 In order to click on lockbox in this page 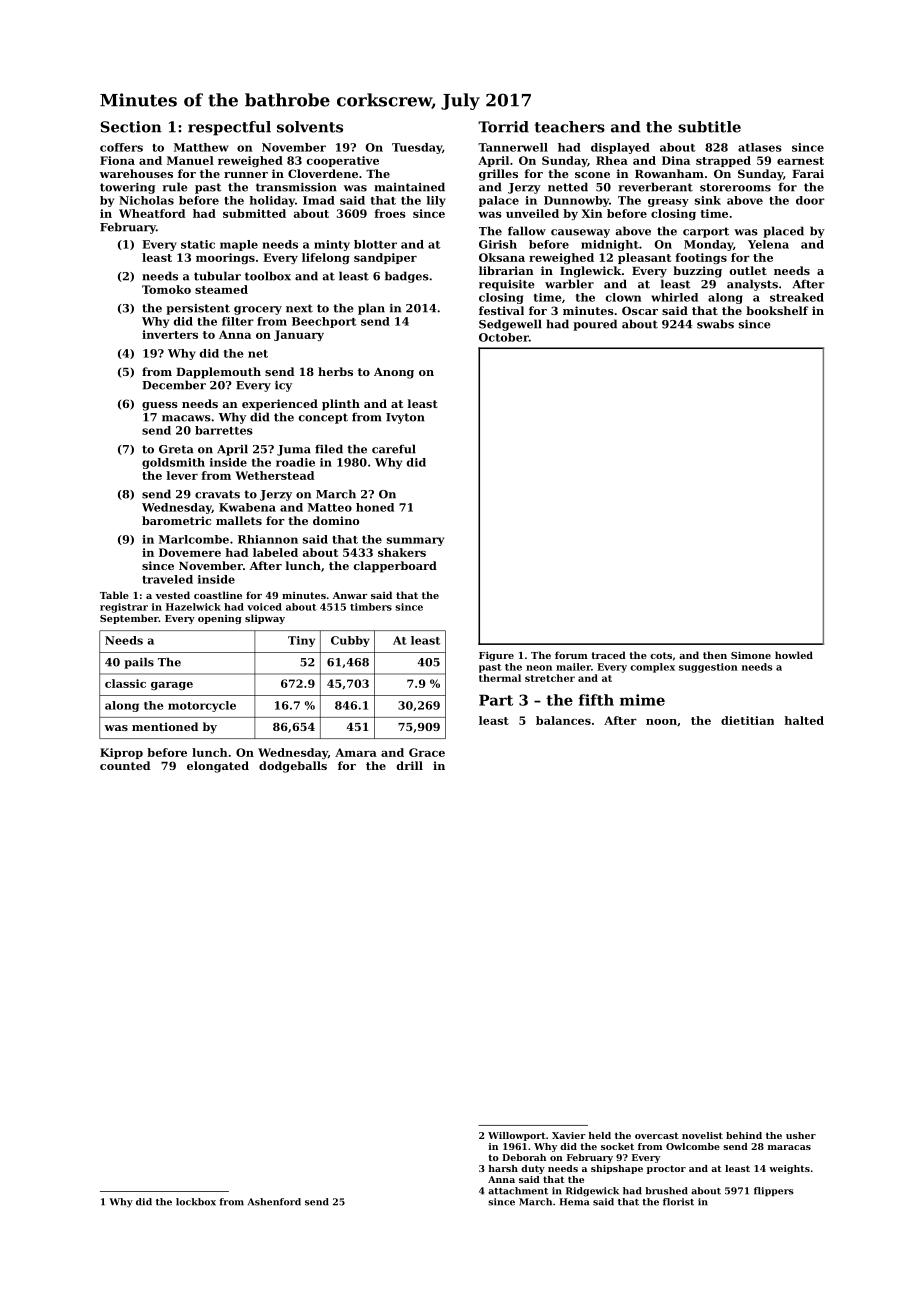, I will do `click(196, 1202)`.
